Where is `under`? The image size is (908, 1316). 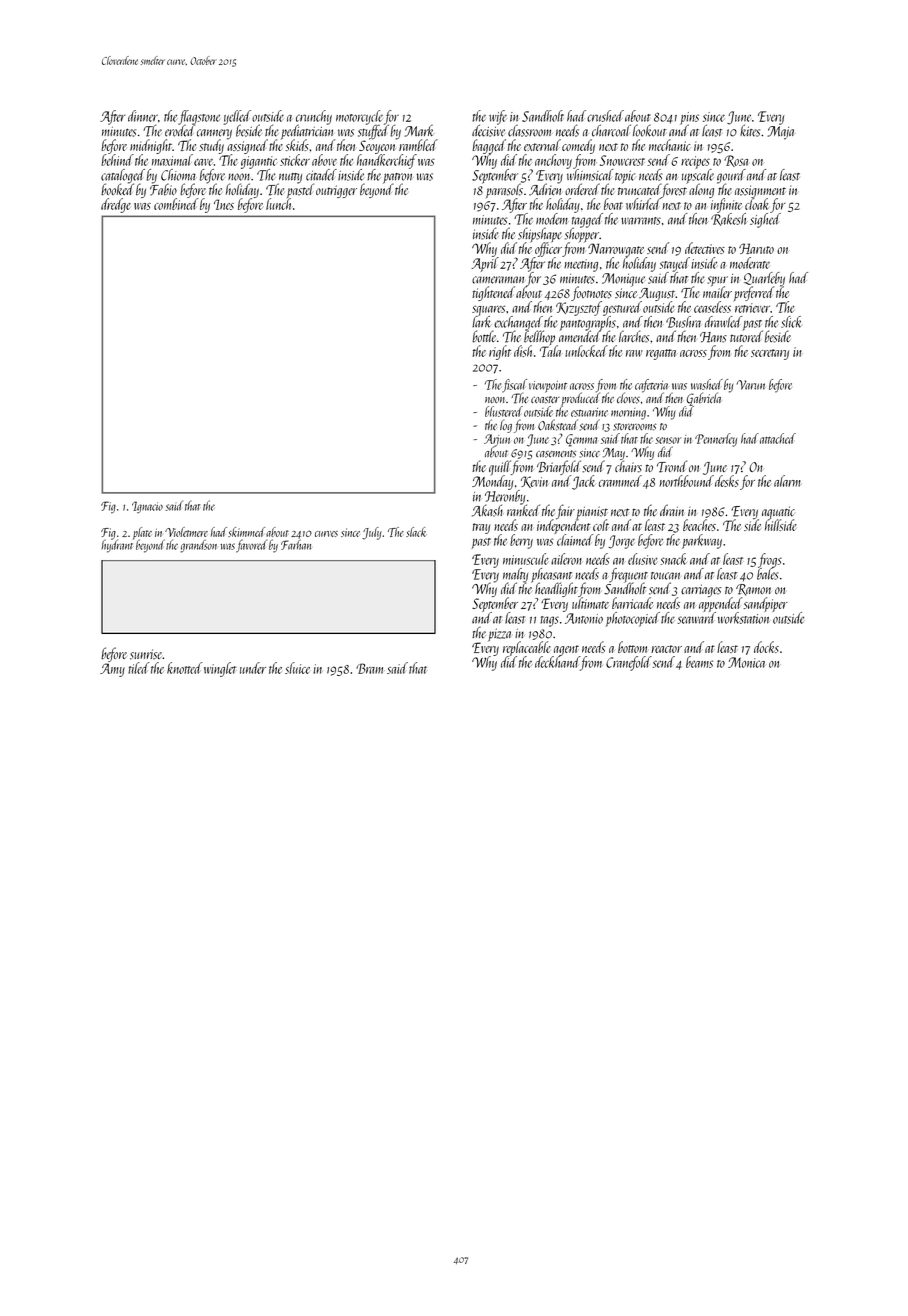
under is located at coordinates (253, 668).
